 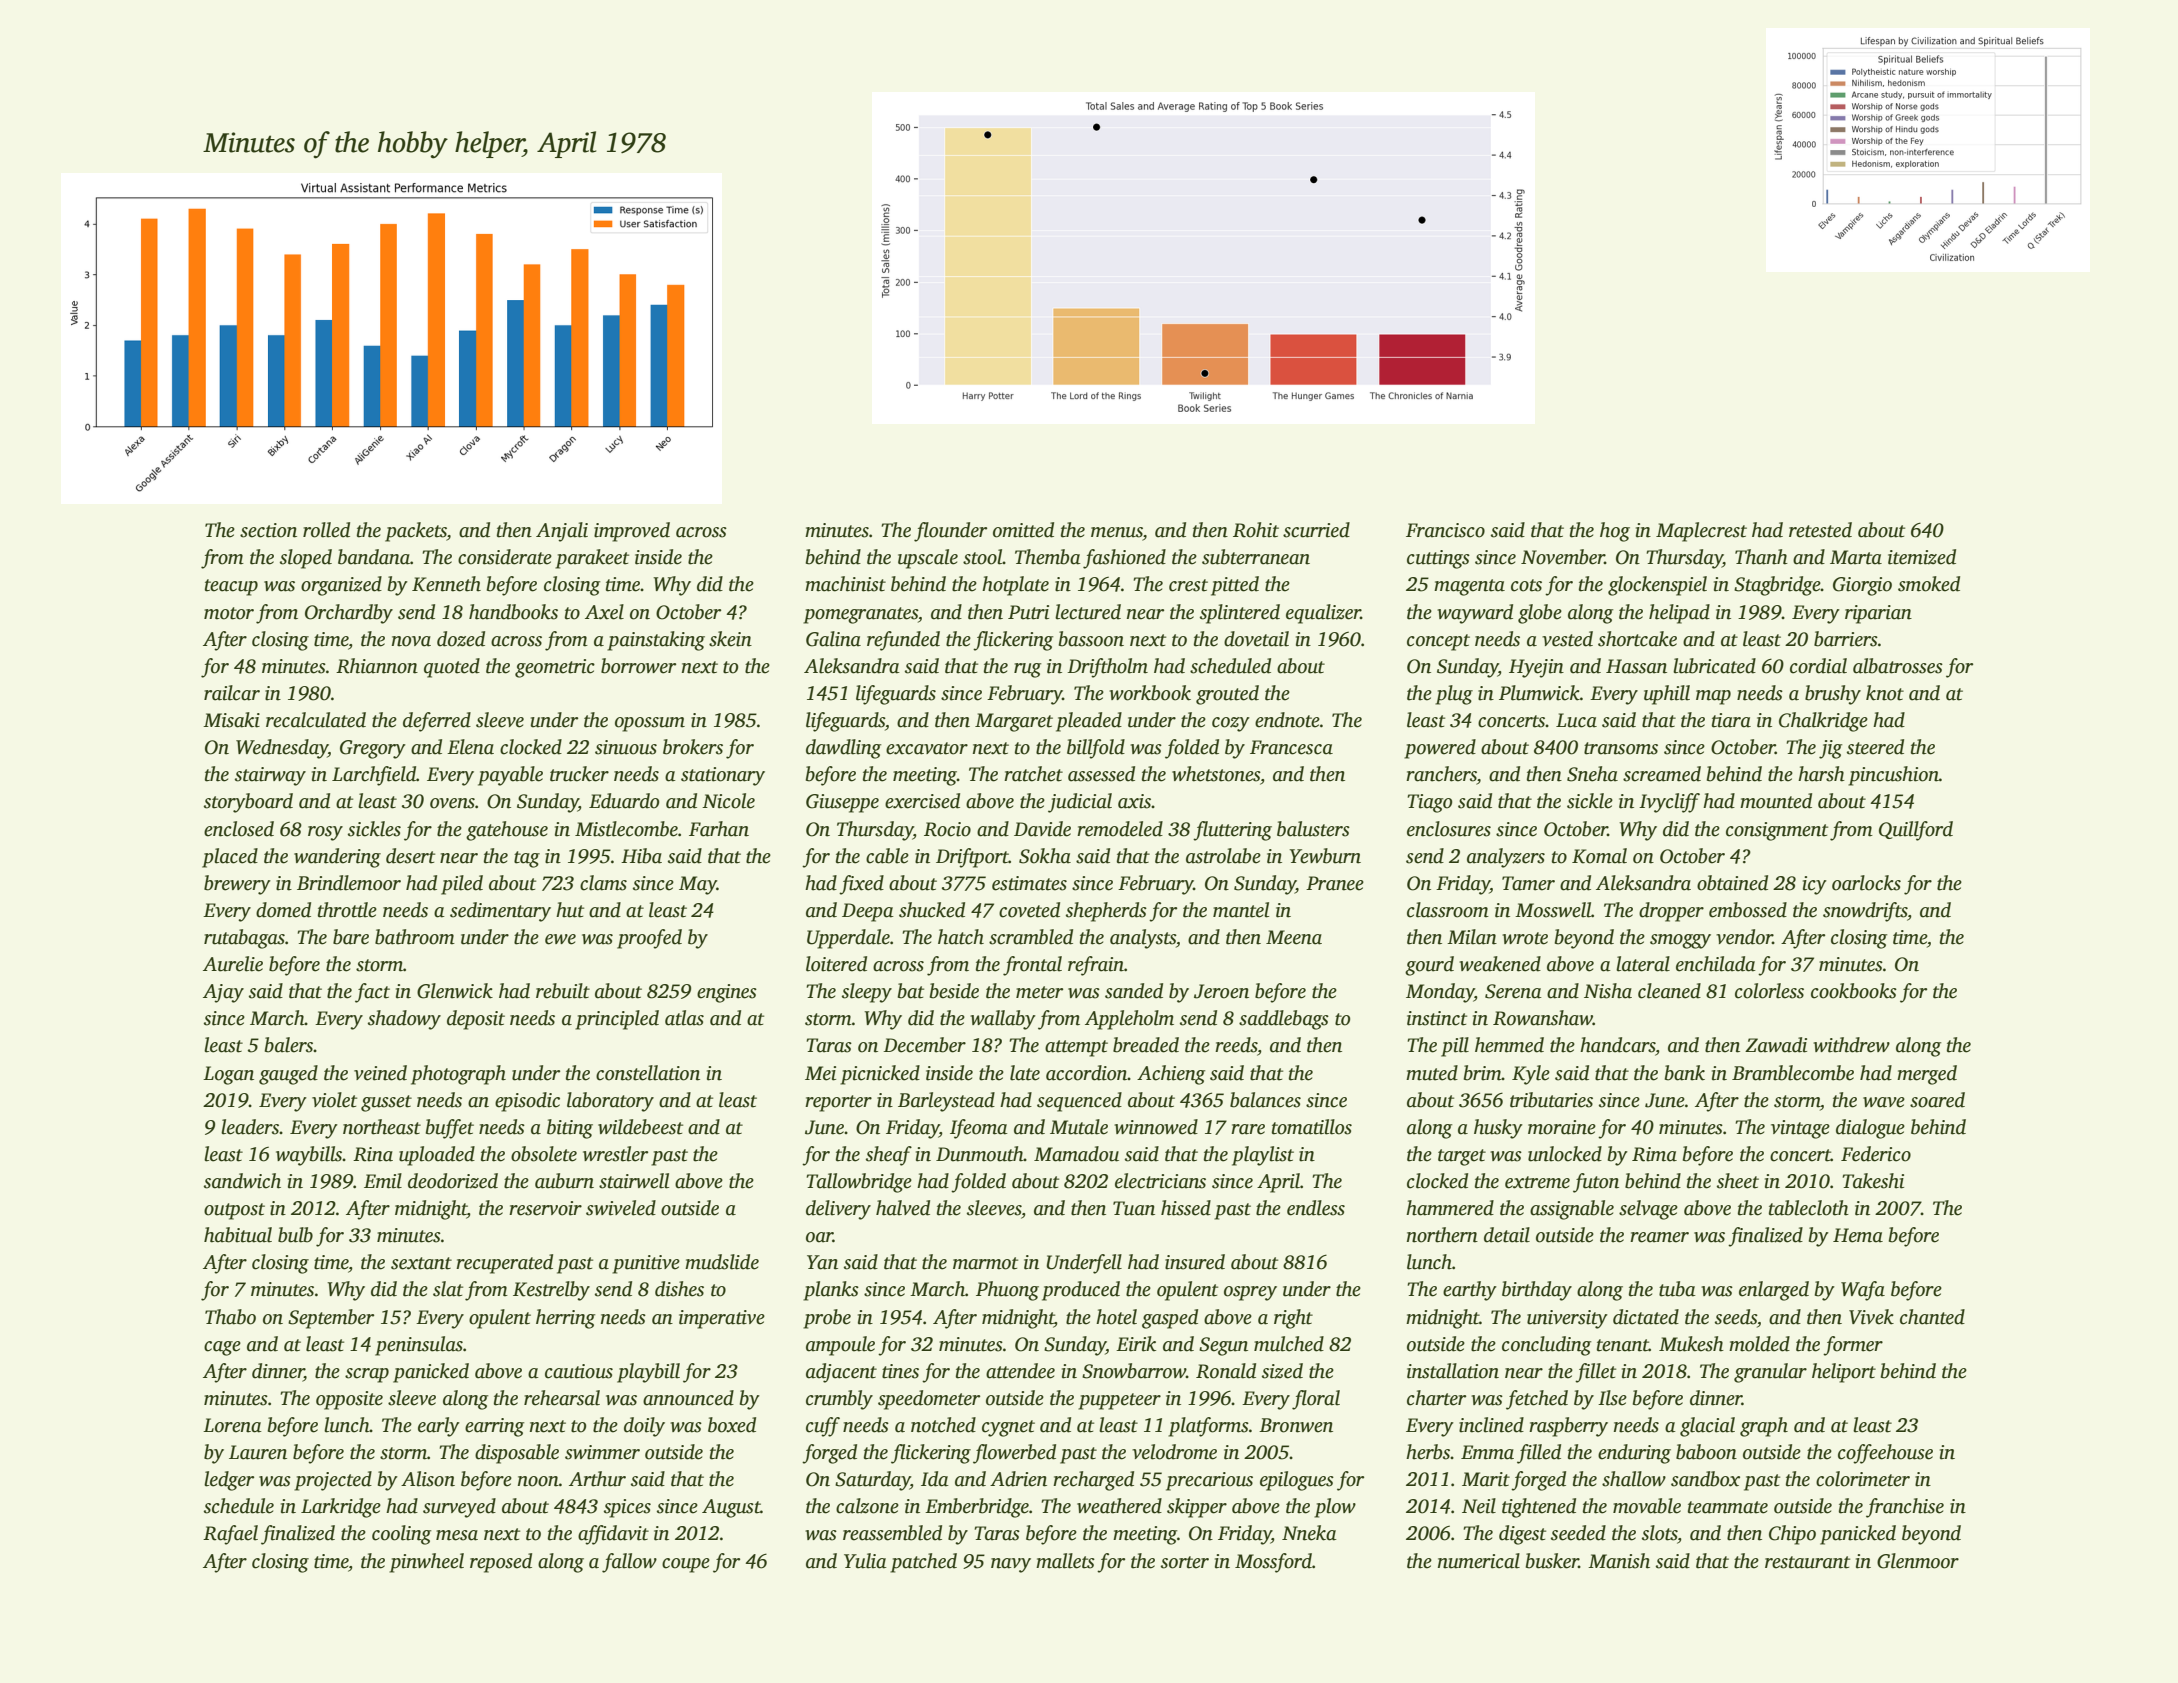 I want to click on rolled, so click(x=326, y=530).
